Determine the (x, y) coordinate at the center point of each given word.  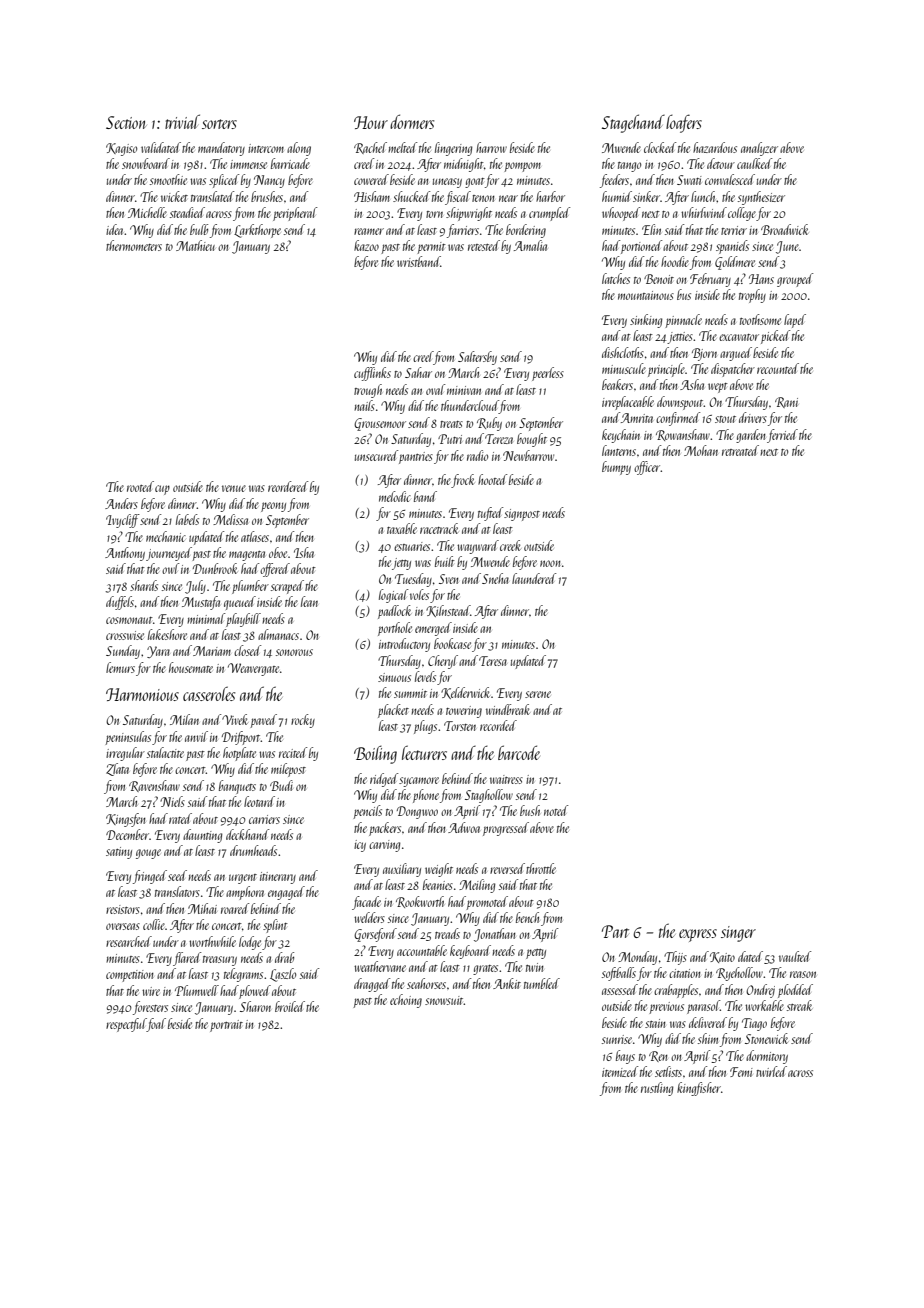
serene (538, 694)
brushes (267, 196)
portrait (226, 1026)
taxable (402, 528)
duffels (120, 603)
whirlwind (704, 212)
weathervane (380, 966)
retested (484, 245)
